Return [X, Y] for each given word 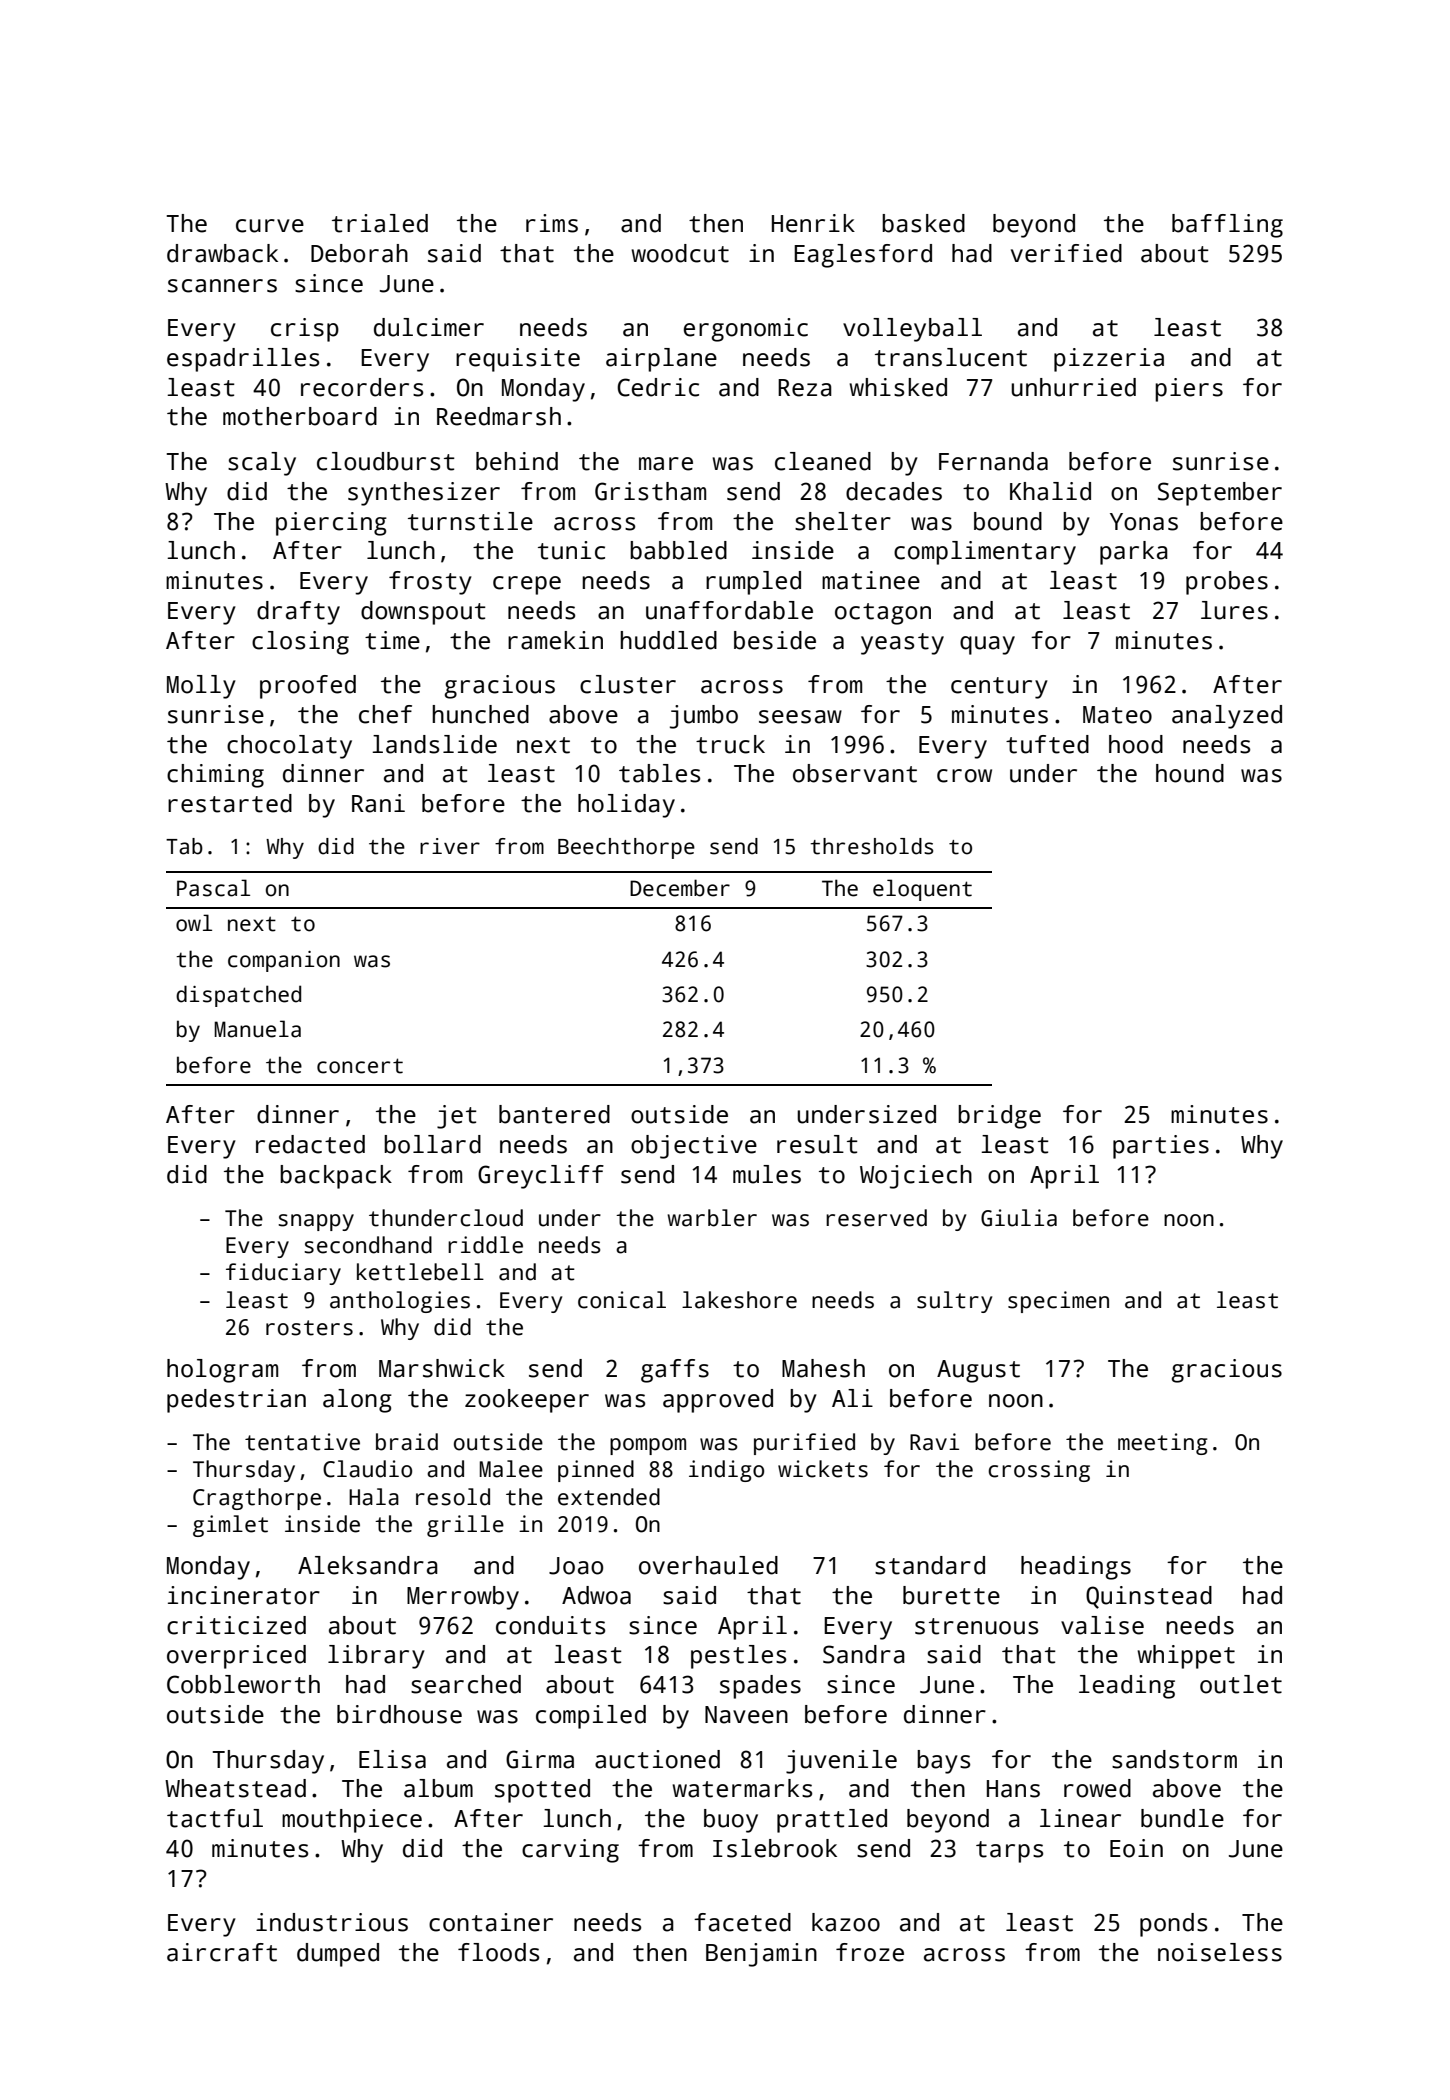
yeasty [902, 644]
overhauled [708, 1565]
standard [930, 1565]
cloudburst [386, 461]
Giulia [1019, 1218]
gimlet [230, 1526]
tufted [1047, 744]
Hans [1013, 1789]
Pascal [213, 888]
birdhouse [399, 1714]
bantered [554, 1114]
